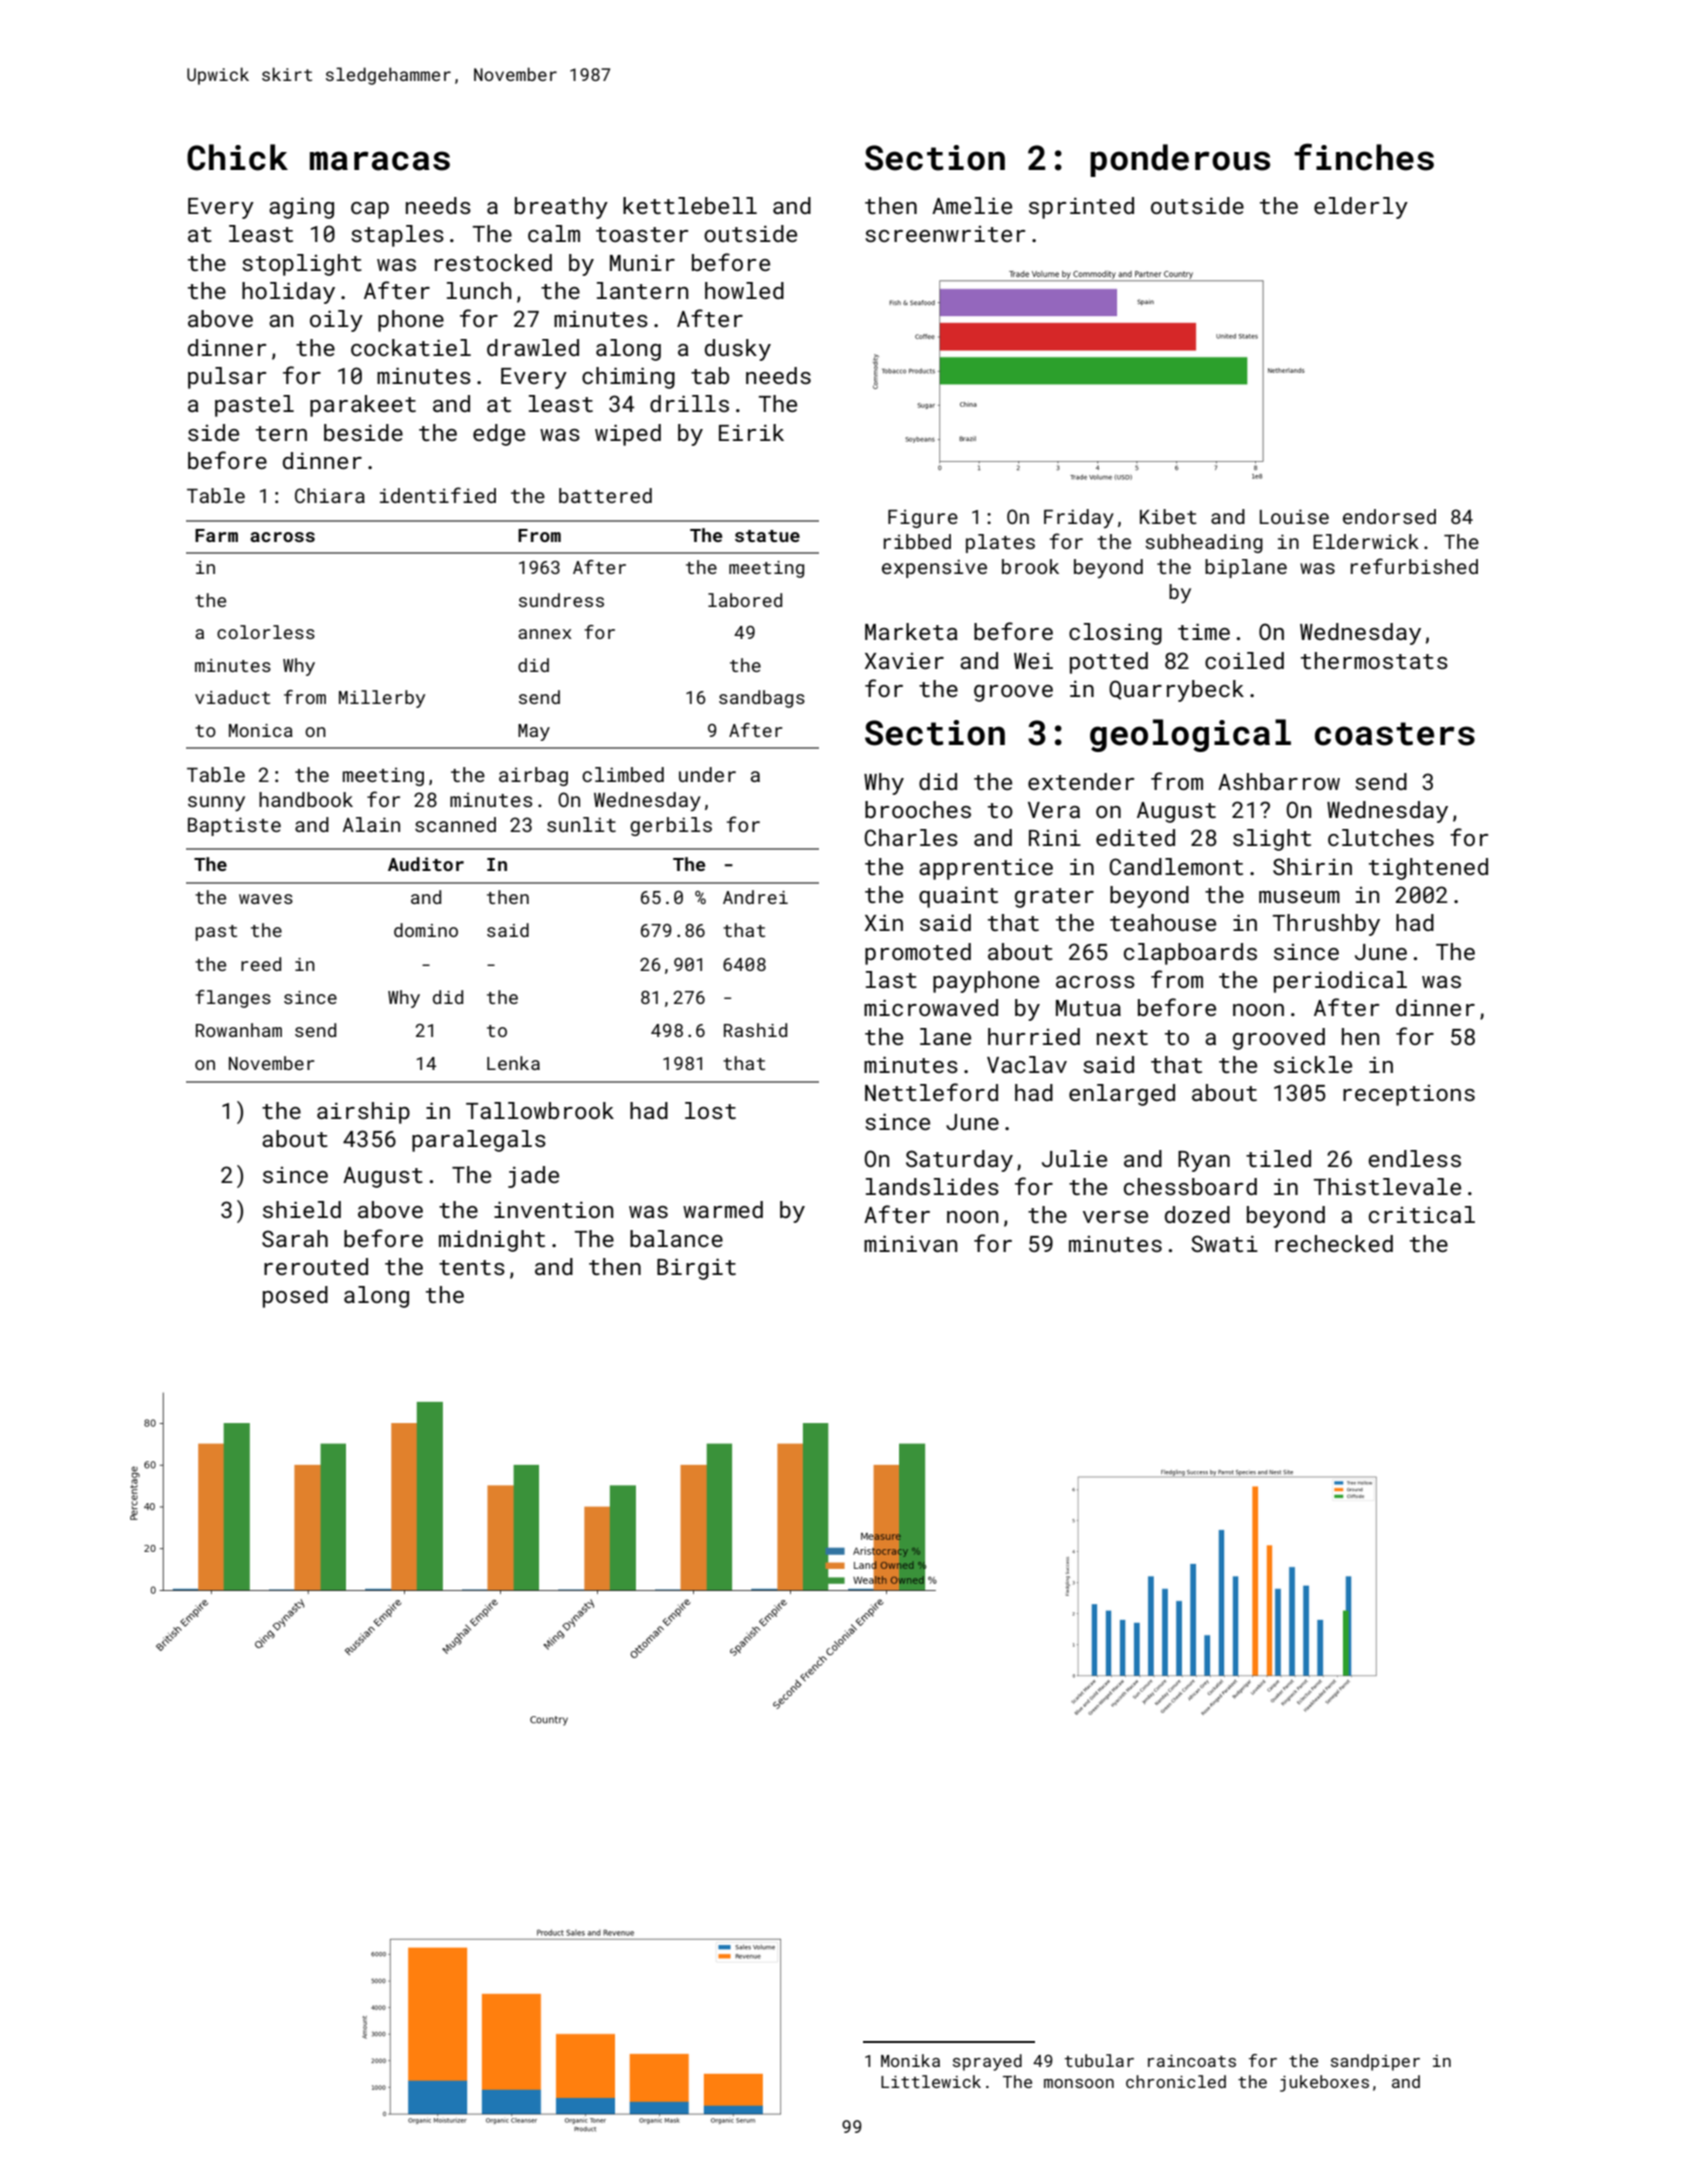  What do you see at coordinates (302, 265) in the image?
I see `stoplight` at bounding box center [302, 265].
